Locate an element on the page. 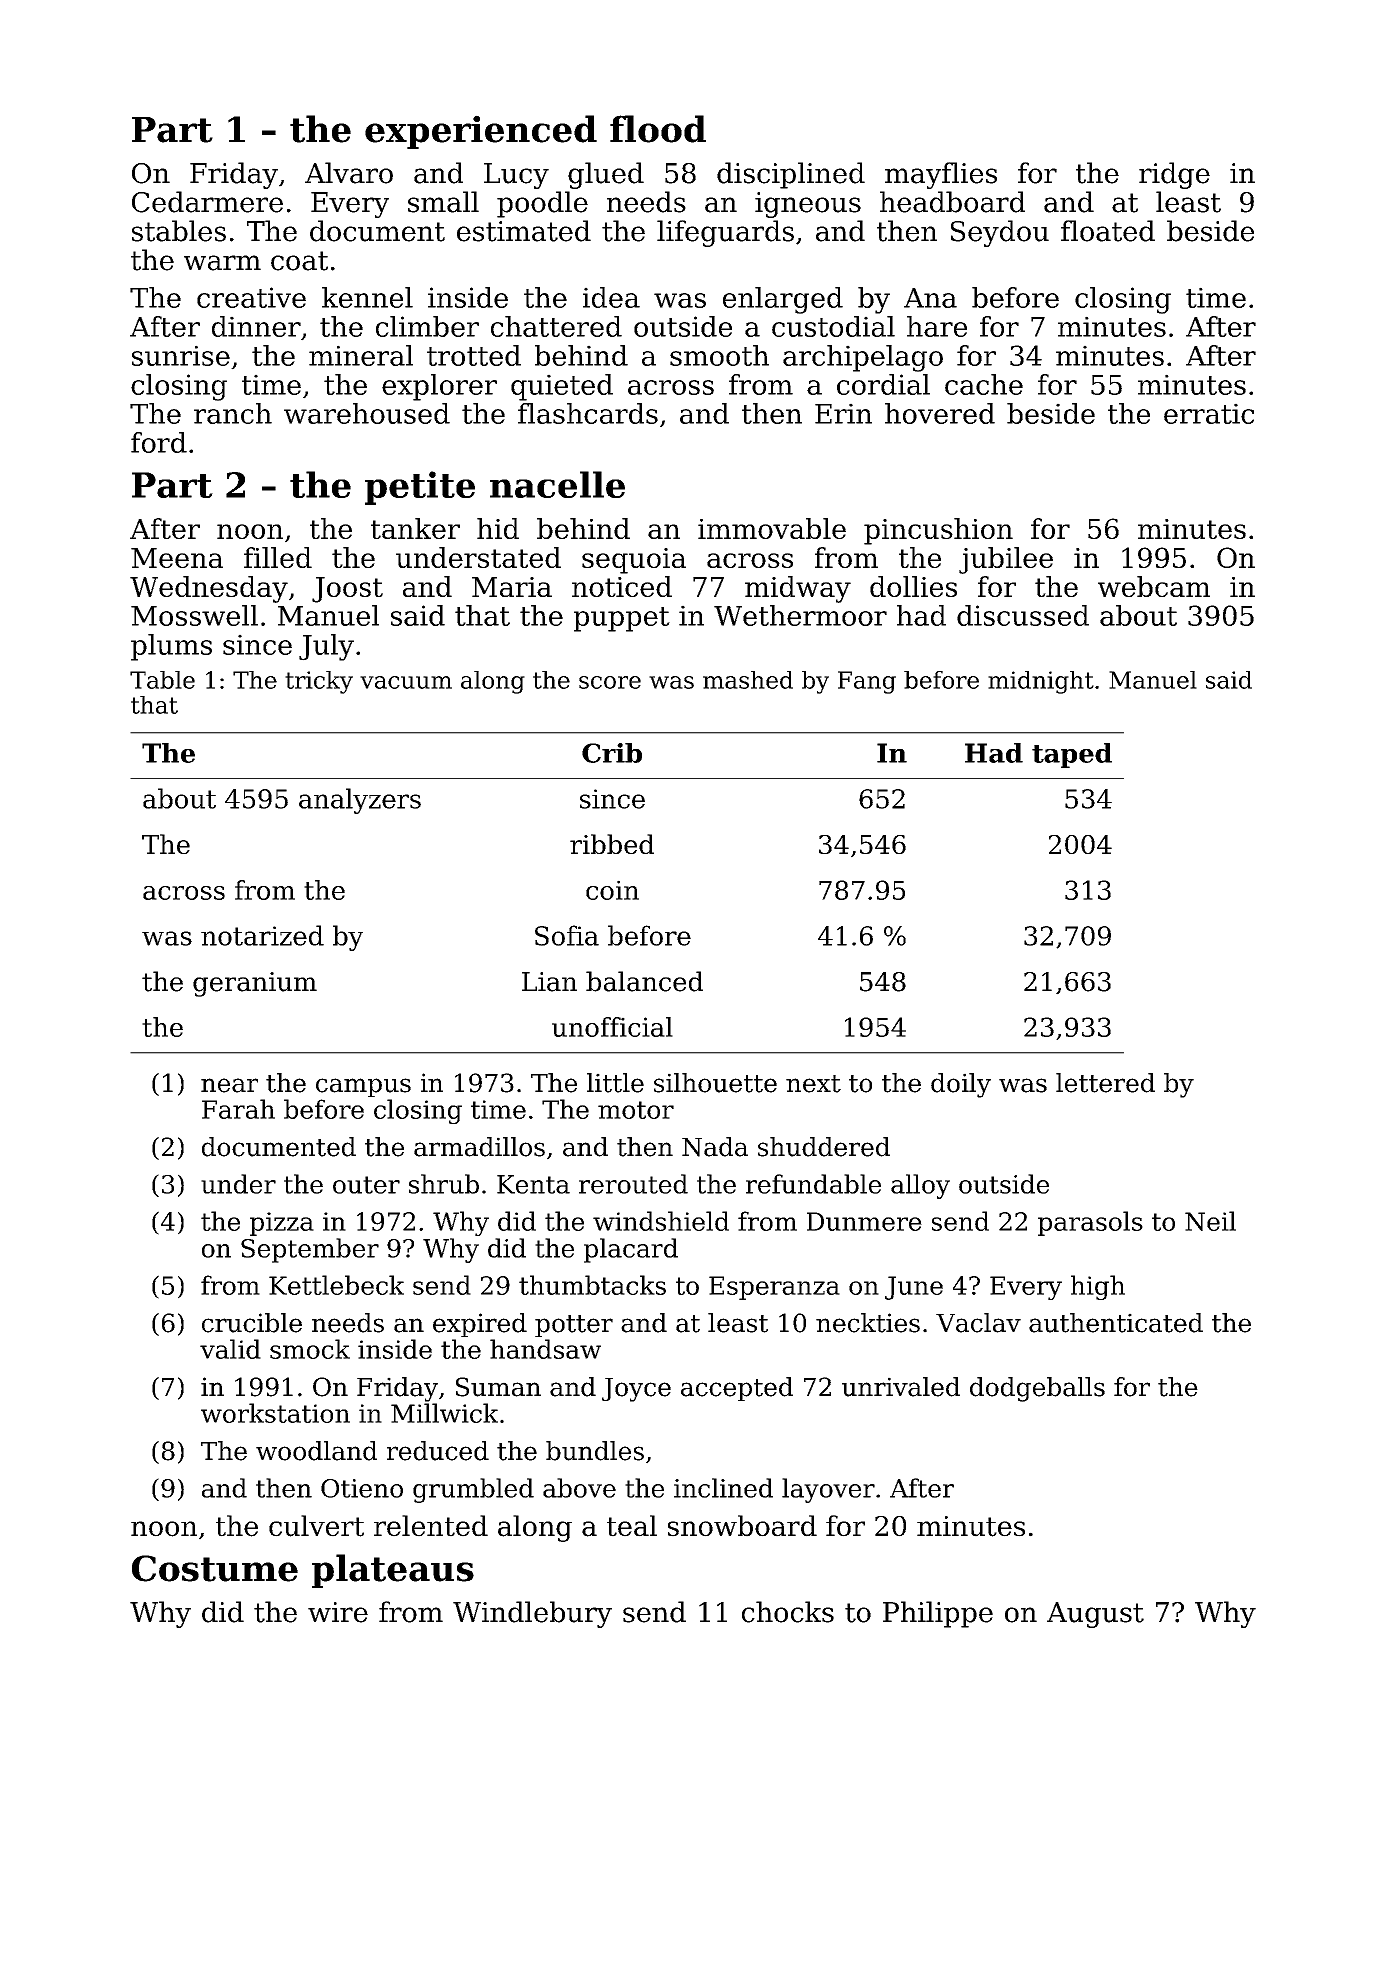  coin is located at coordinates (612, 890).
